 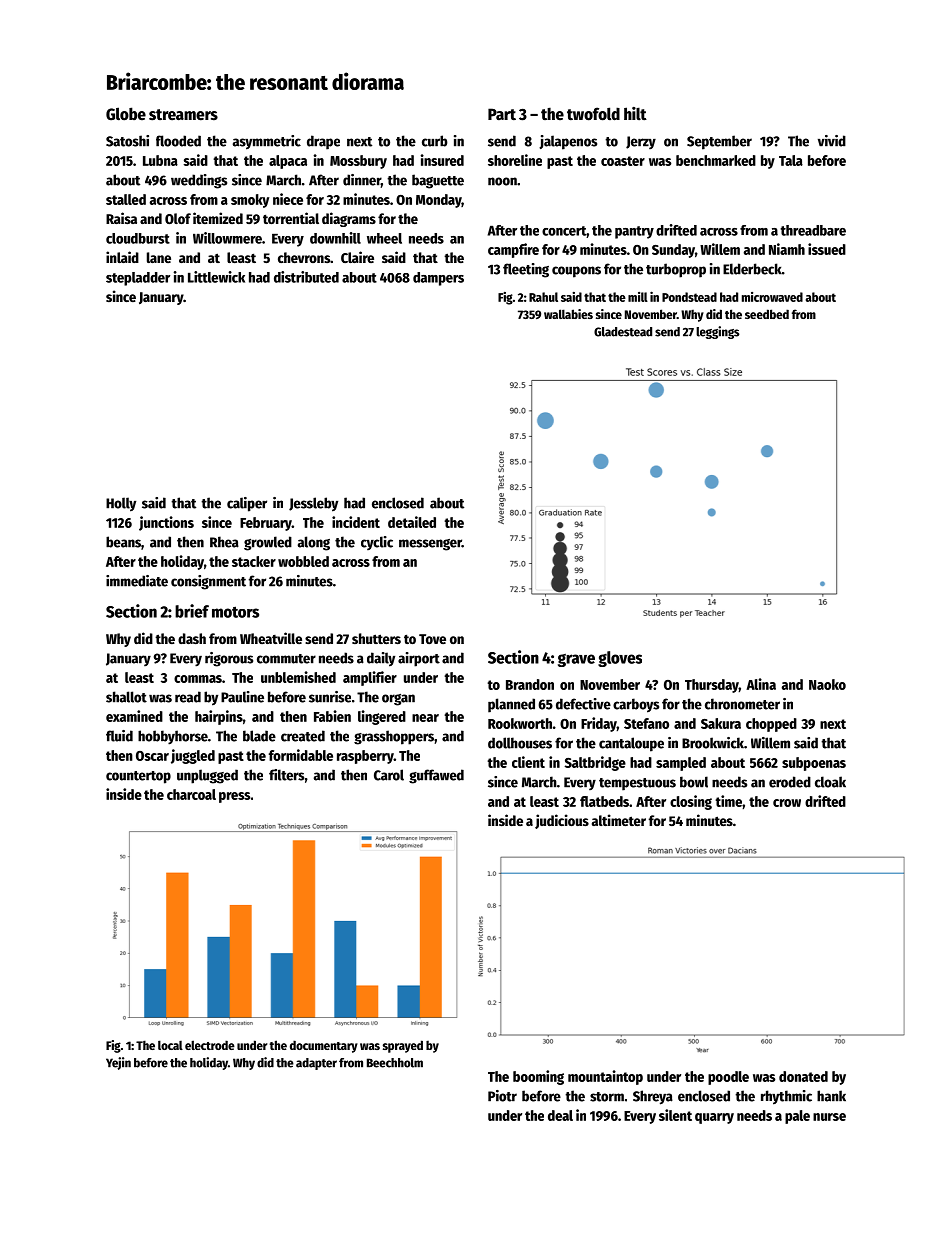 I want to click on caliper, so click(x=247, y=504).
